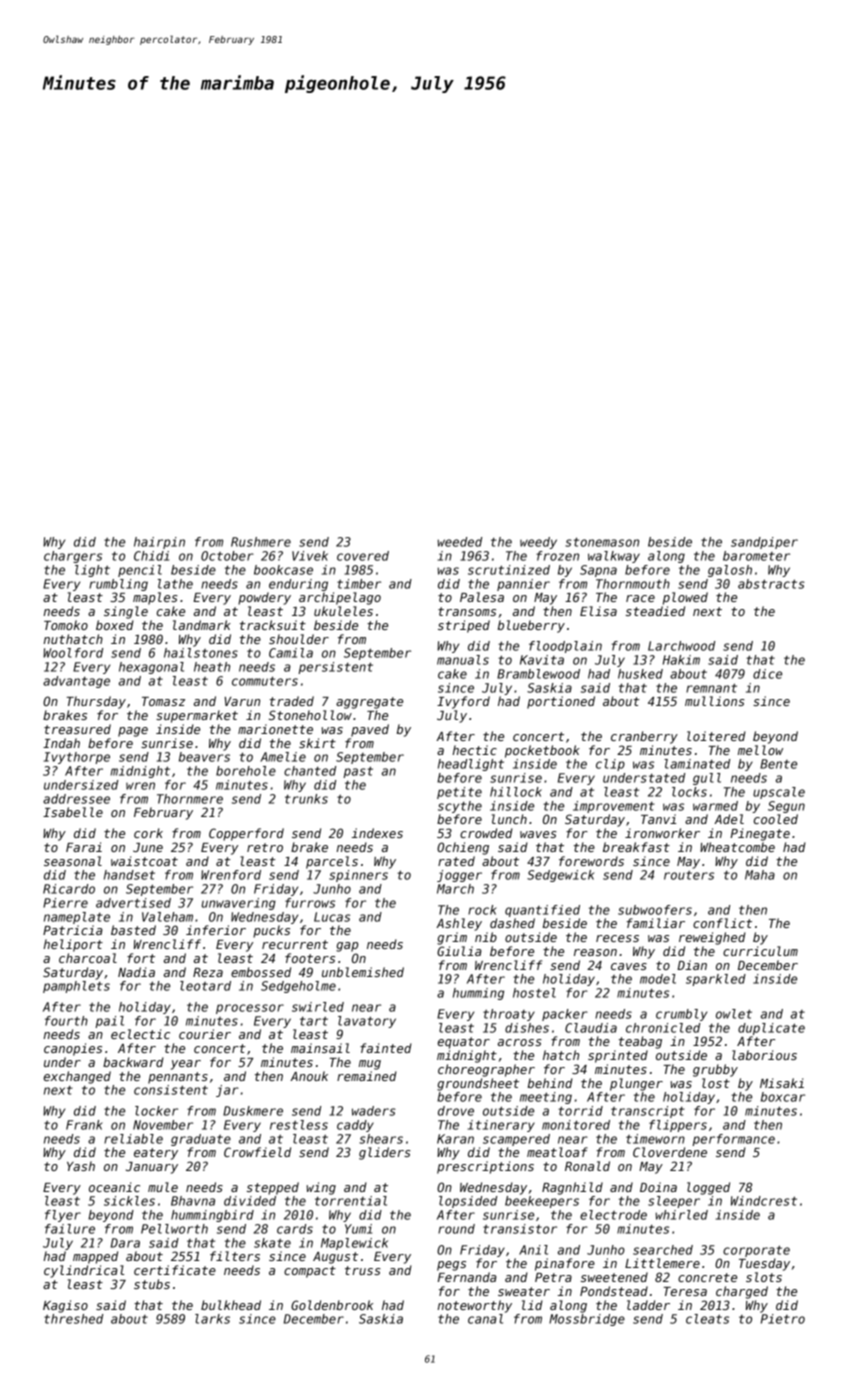  I want to click on stonemason, so click(602, 542).
